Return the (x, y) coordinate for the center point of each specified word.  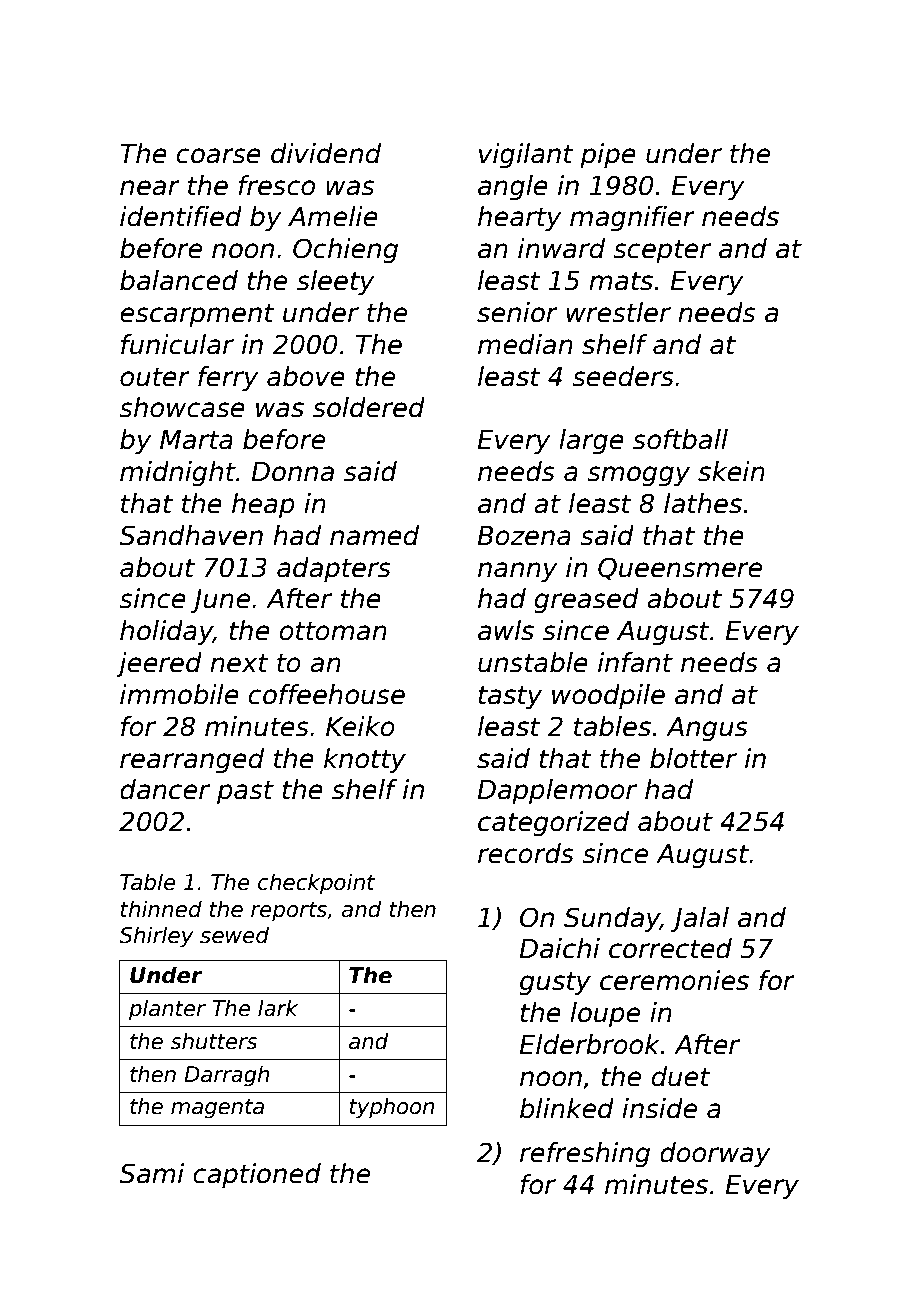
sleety (336, 283)
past (245, 793)
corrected (670, 948)
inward (561, 248)
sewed (234, 935)
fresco (276, 185)
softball (680, 439)
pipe (608, 156)
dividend (326, 153)
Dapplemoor (557, 792)
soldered (369, 407)
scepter (662, 252)
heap (263, 506)
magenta (217, 1109)
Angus (707, 729)
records (526, 853)
